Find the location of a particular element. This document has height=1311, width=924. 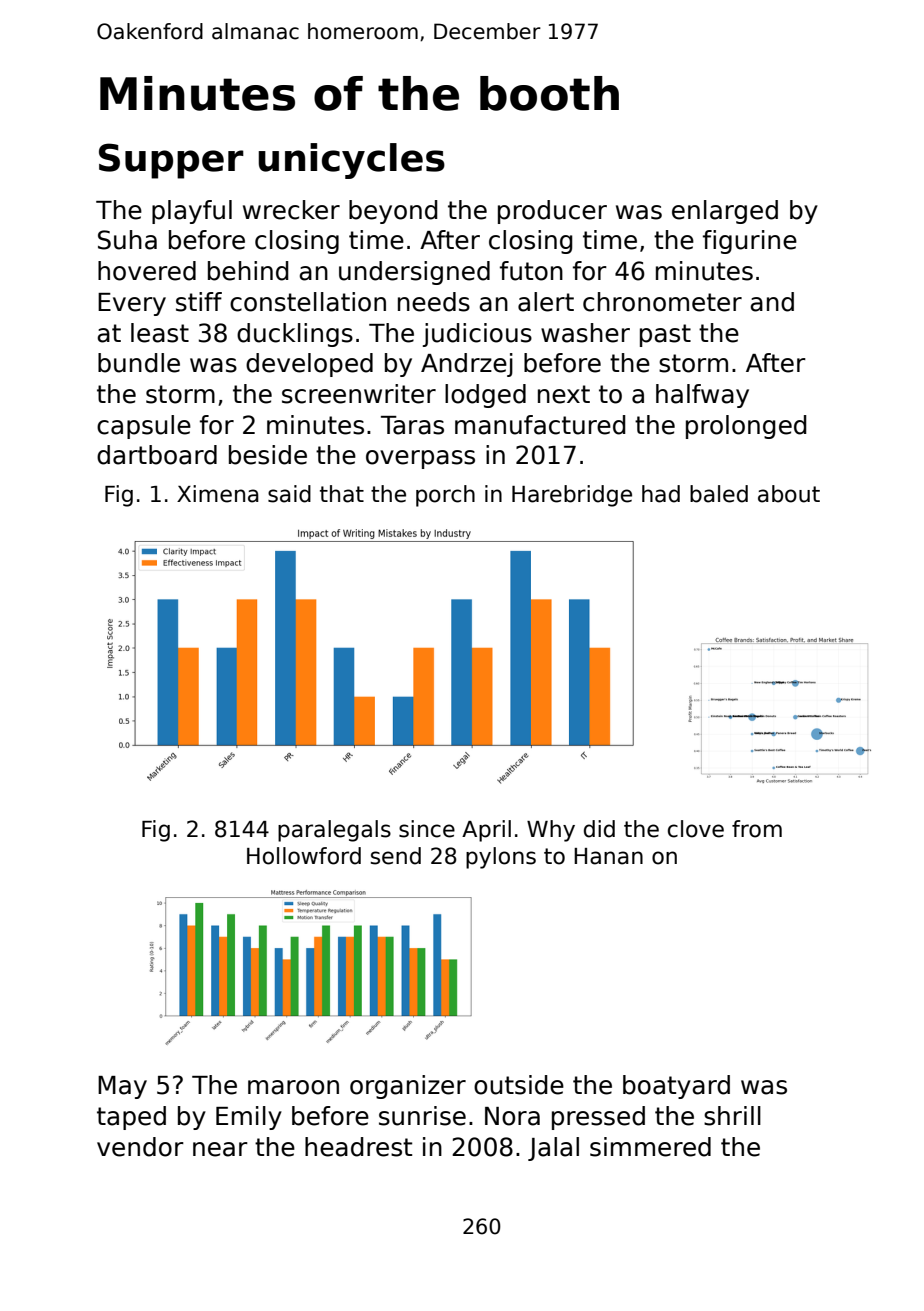

shrill is located at coordinates (732, 1116).
